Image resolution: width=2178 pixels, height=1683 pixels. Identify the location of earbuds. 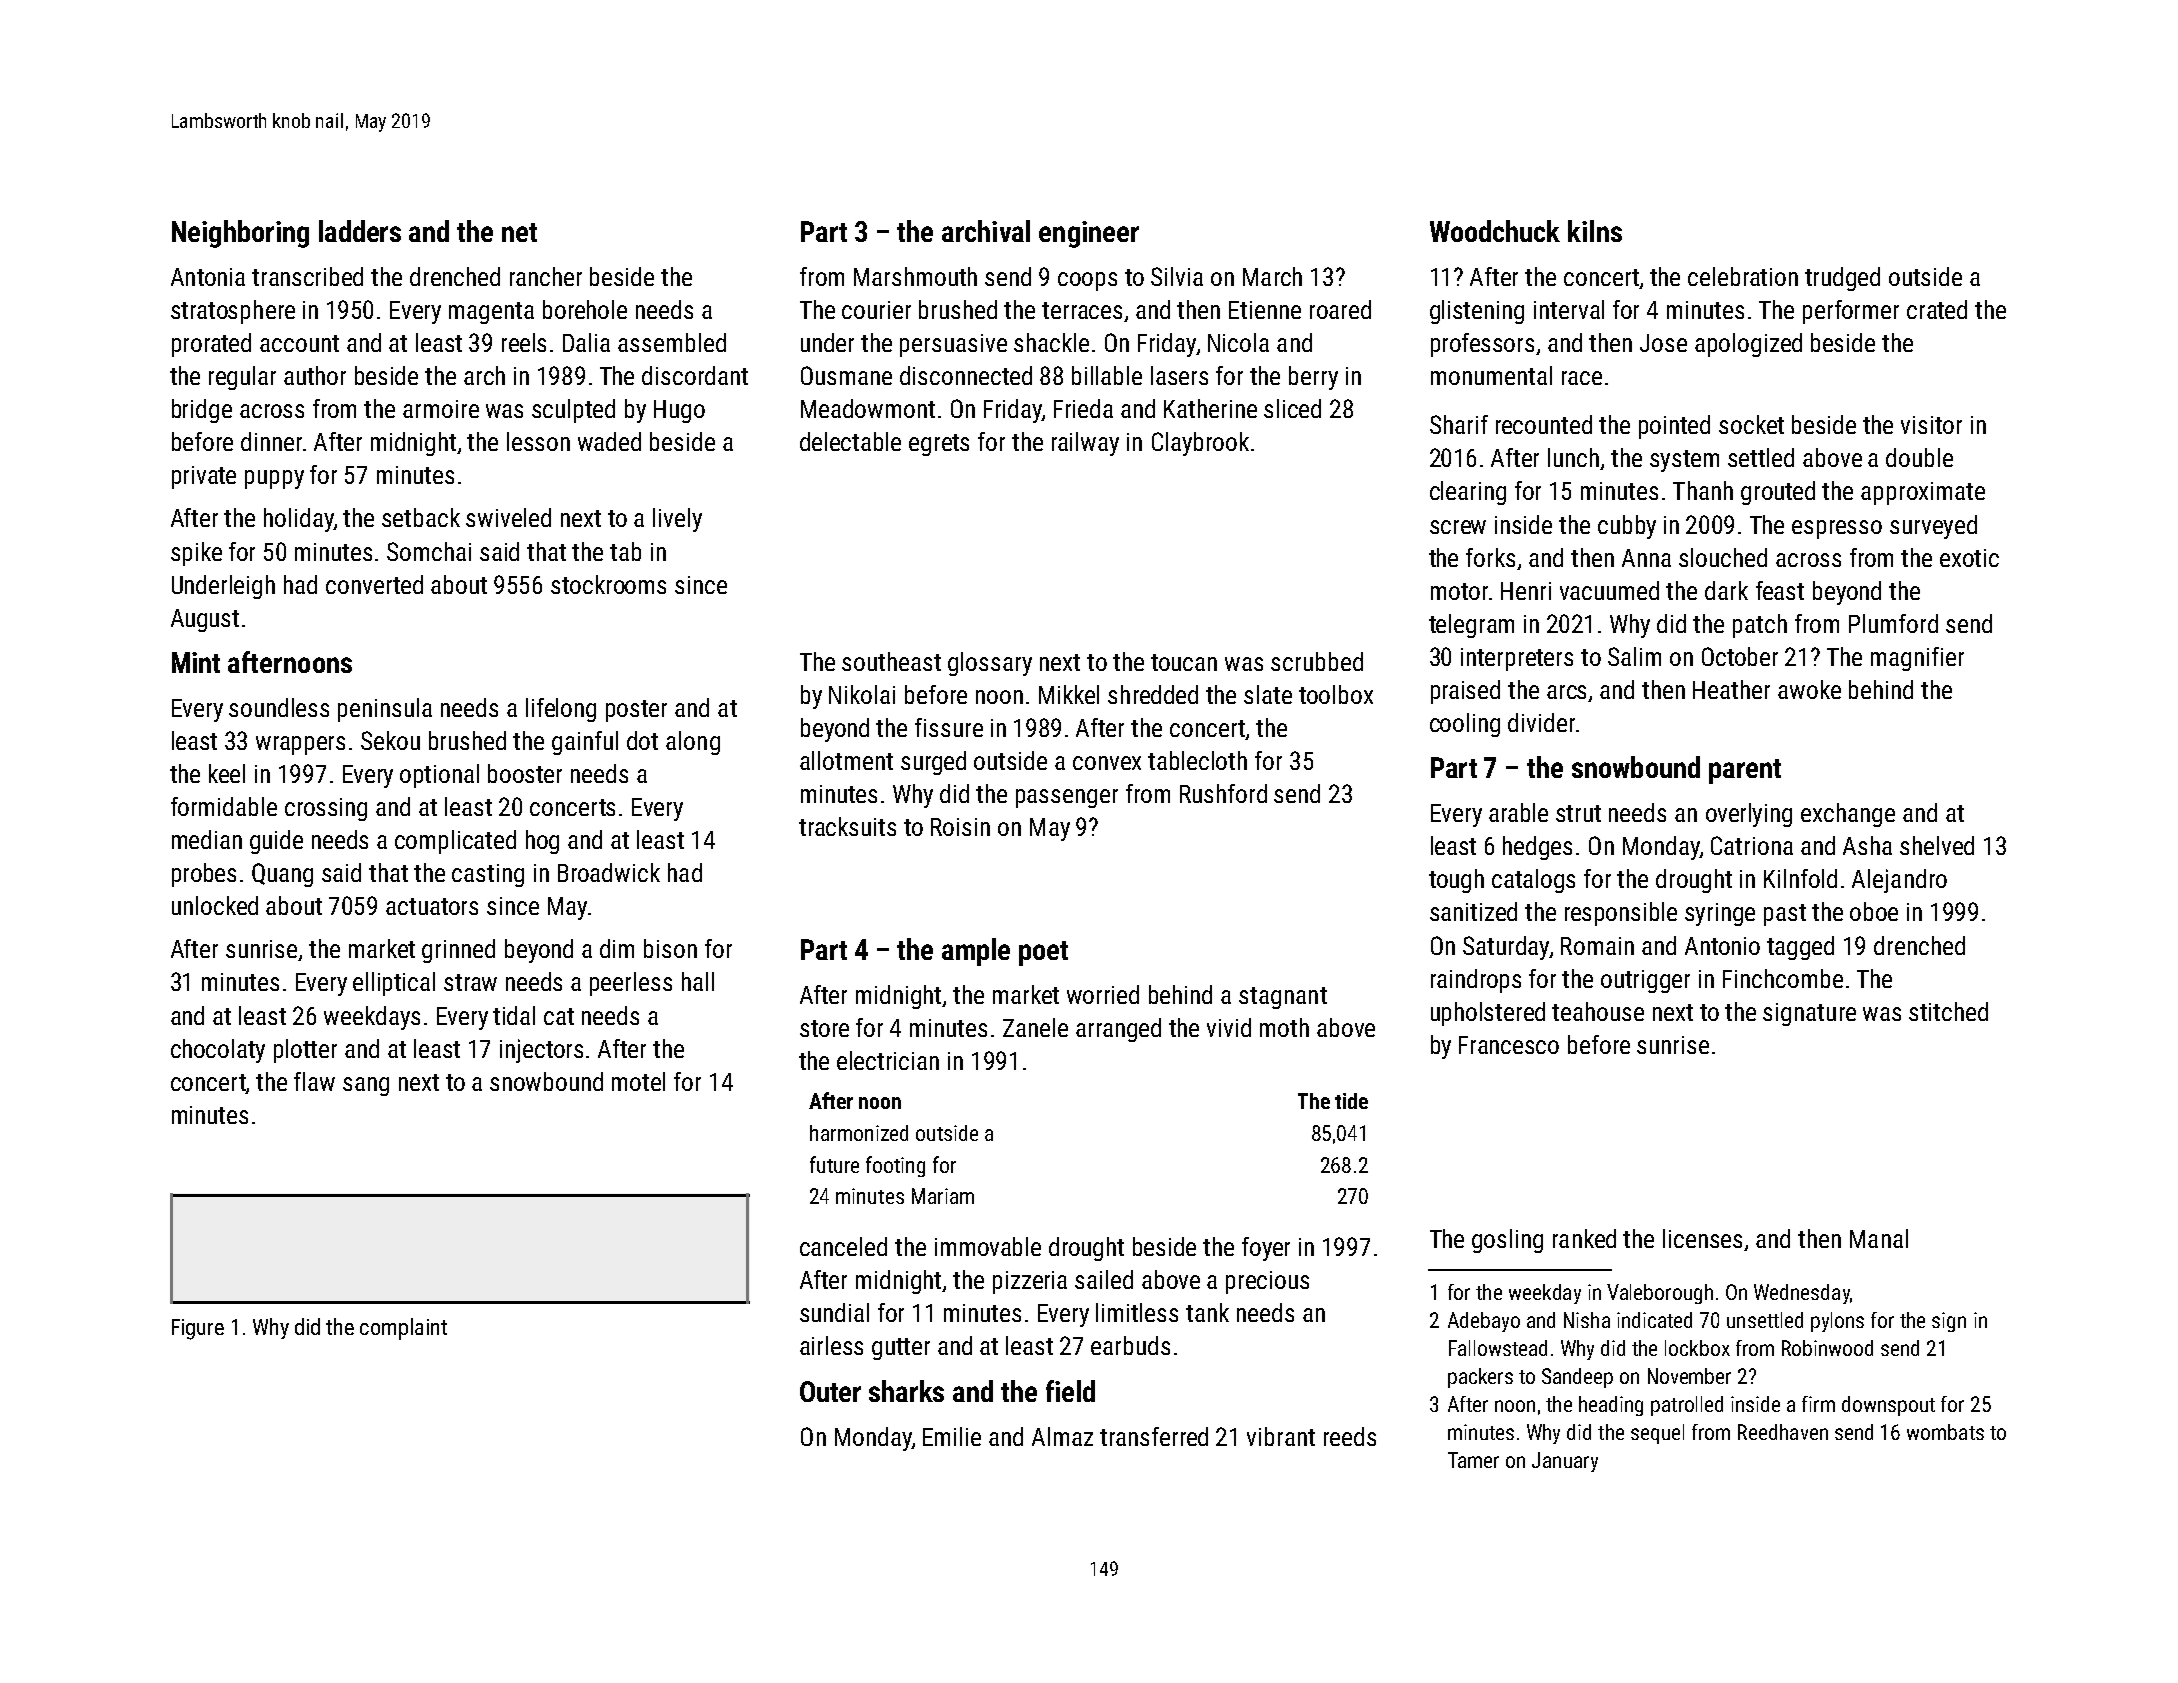
(1130, 1345).
